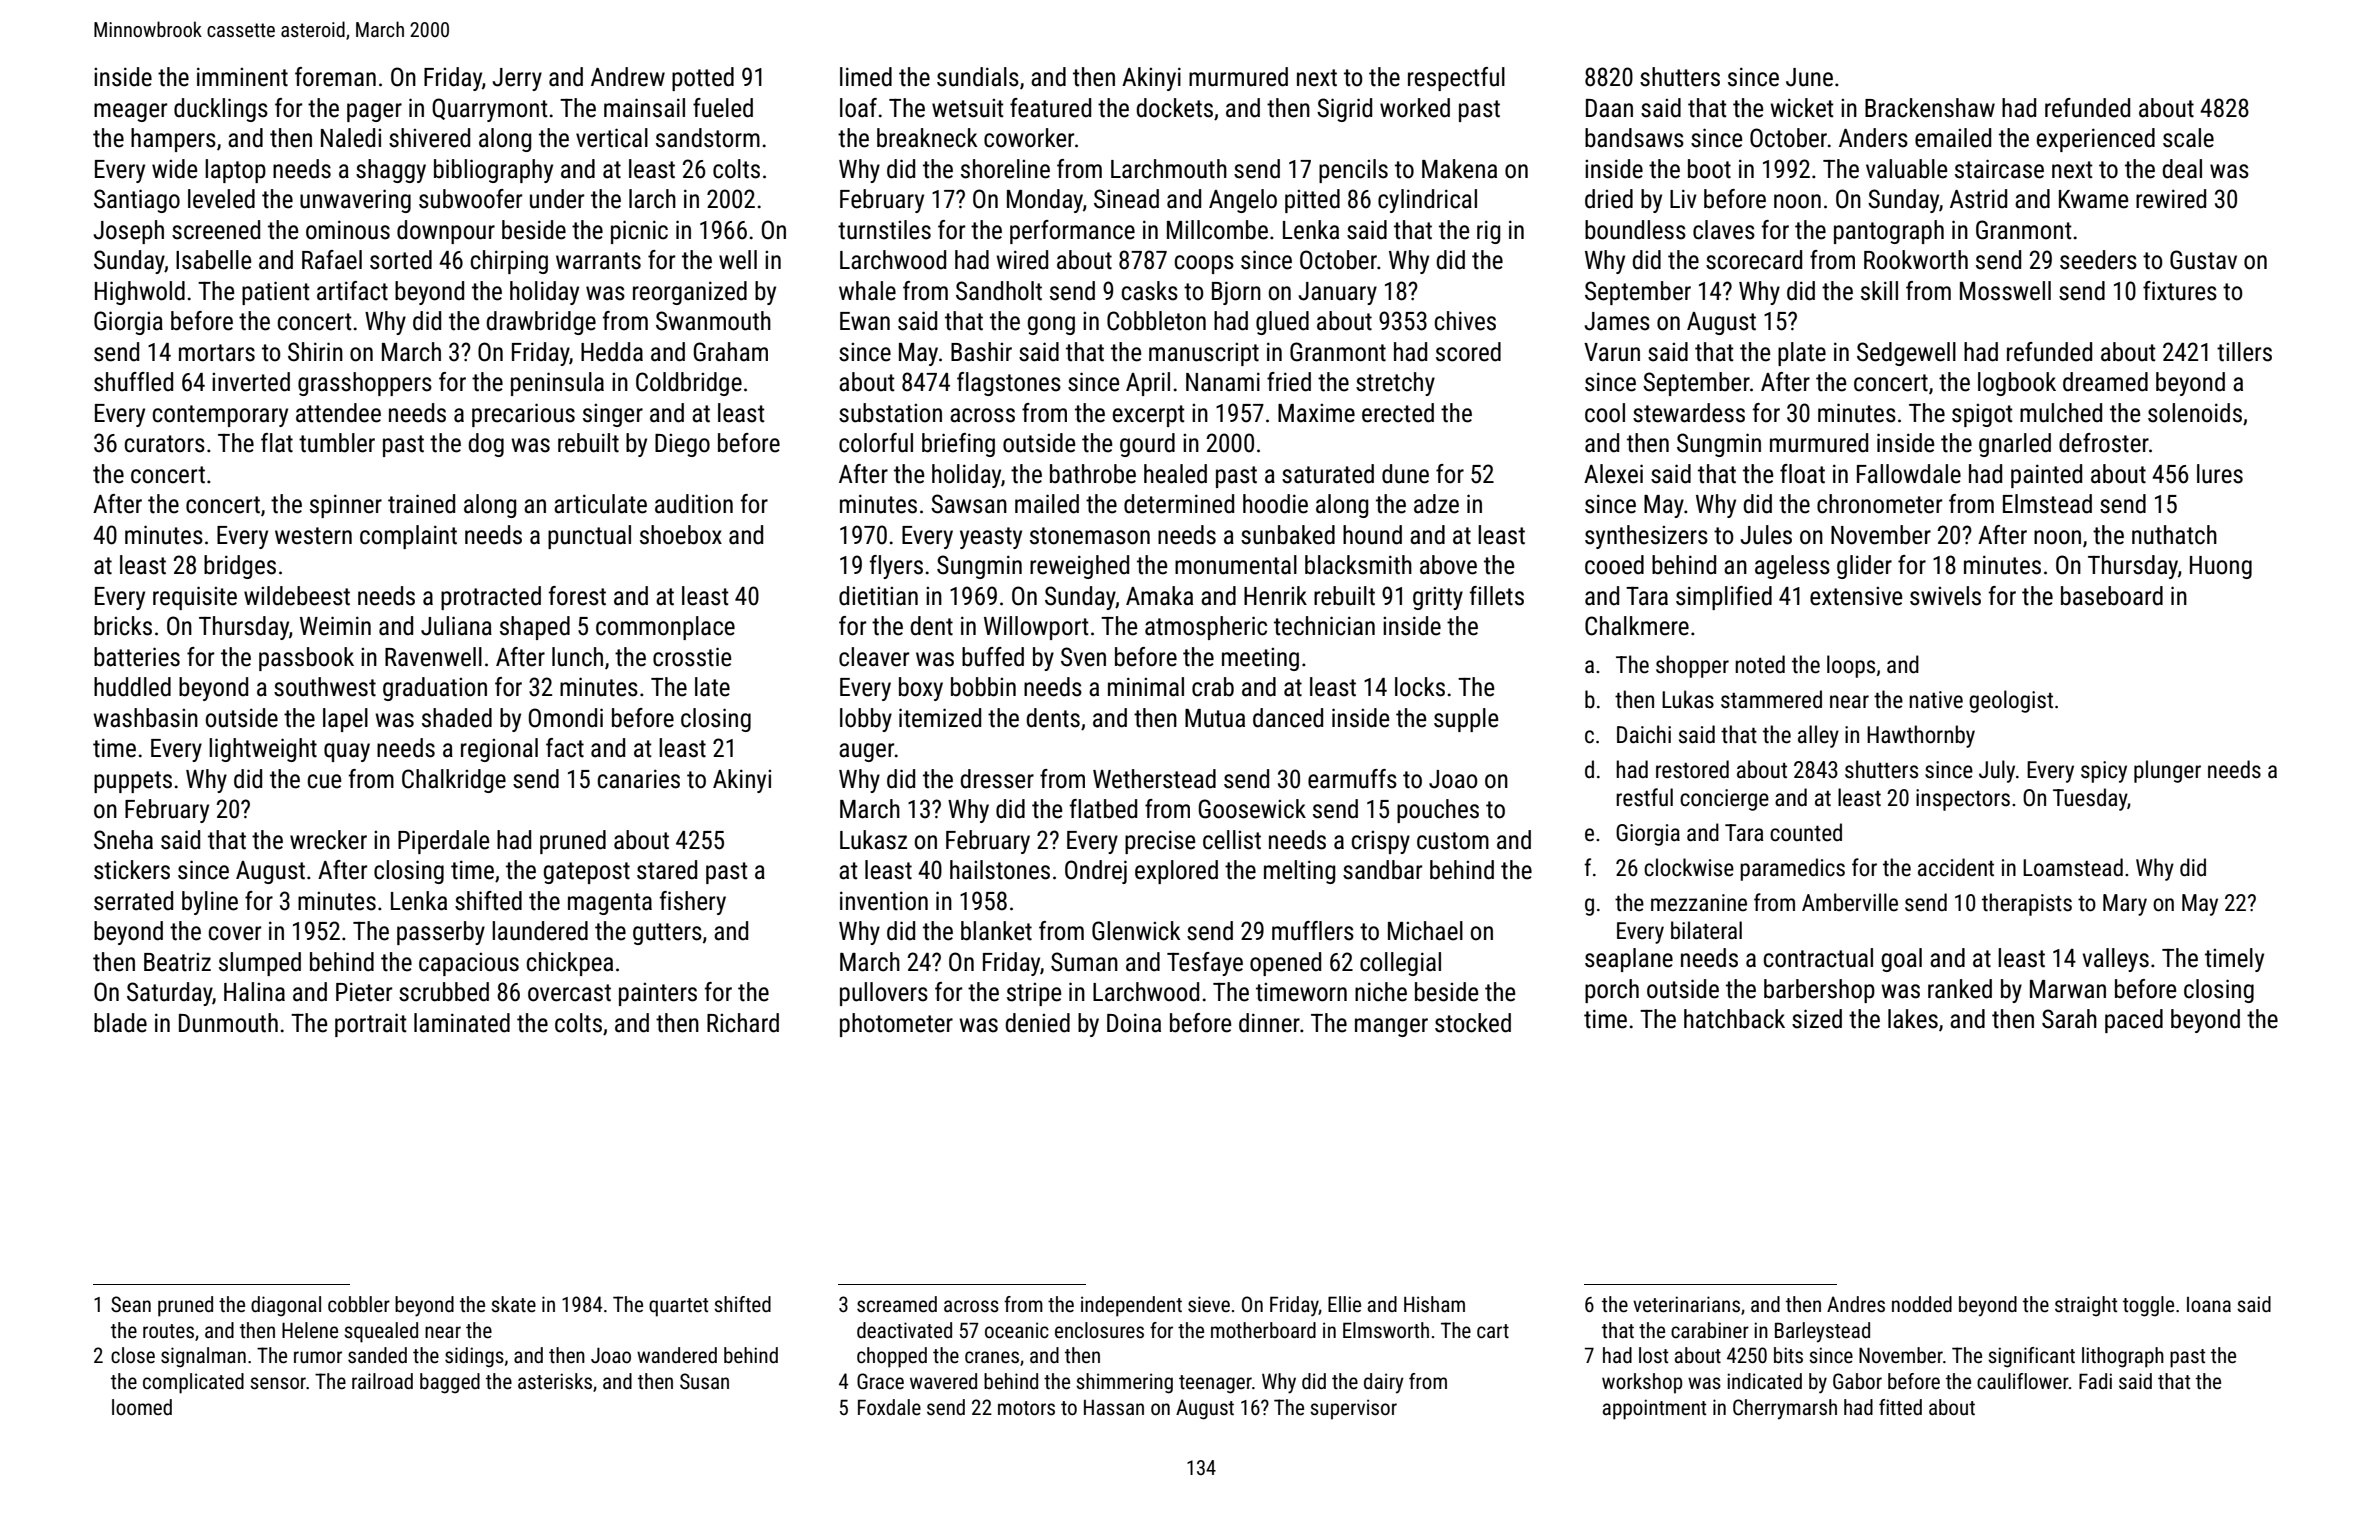 The width and height of the document is (2372, 1535). What do you see at coordinates (335, 77) in the document?
I see `foreman` at bounding box center [335, 77].
